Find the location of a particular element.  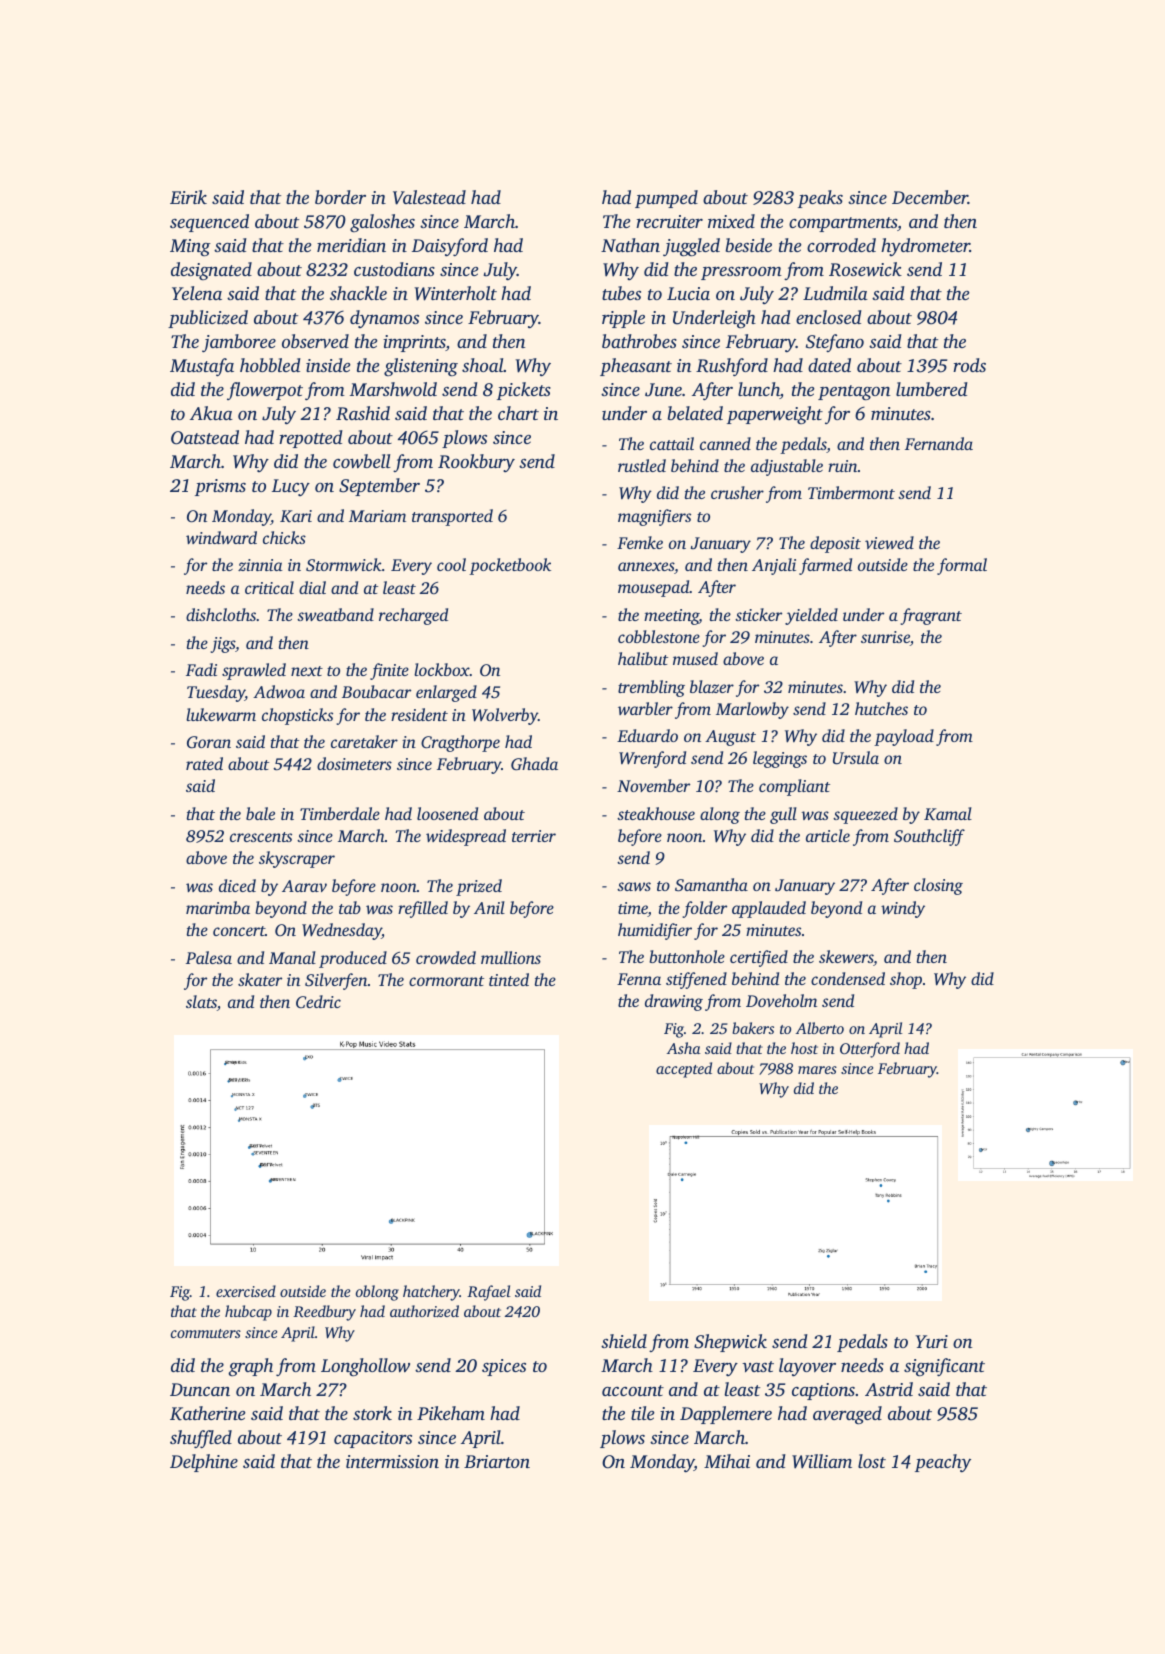

magnifiers is located at coordinates (654, 517).
